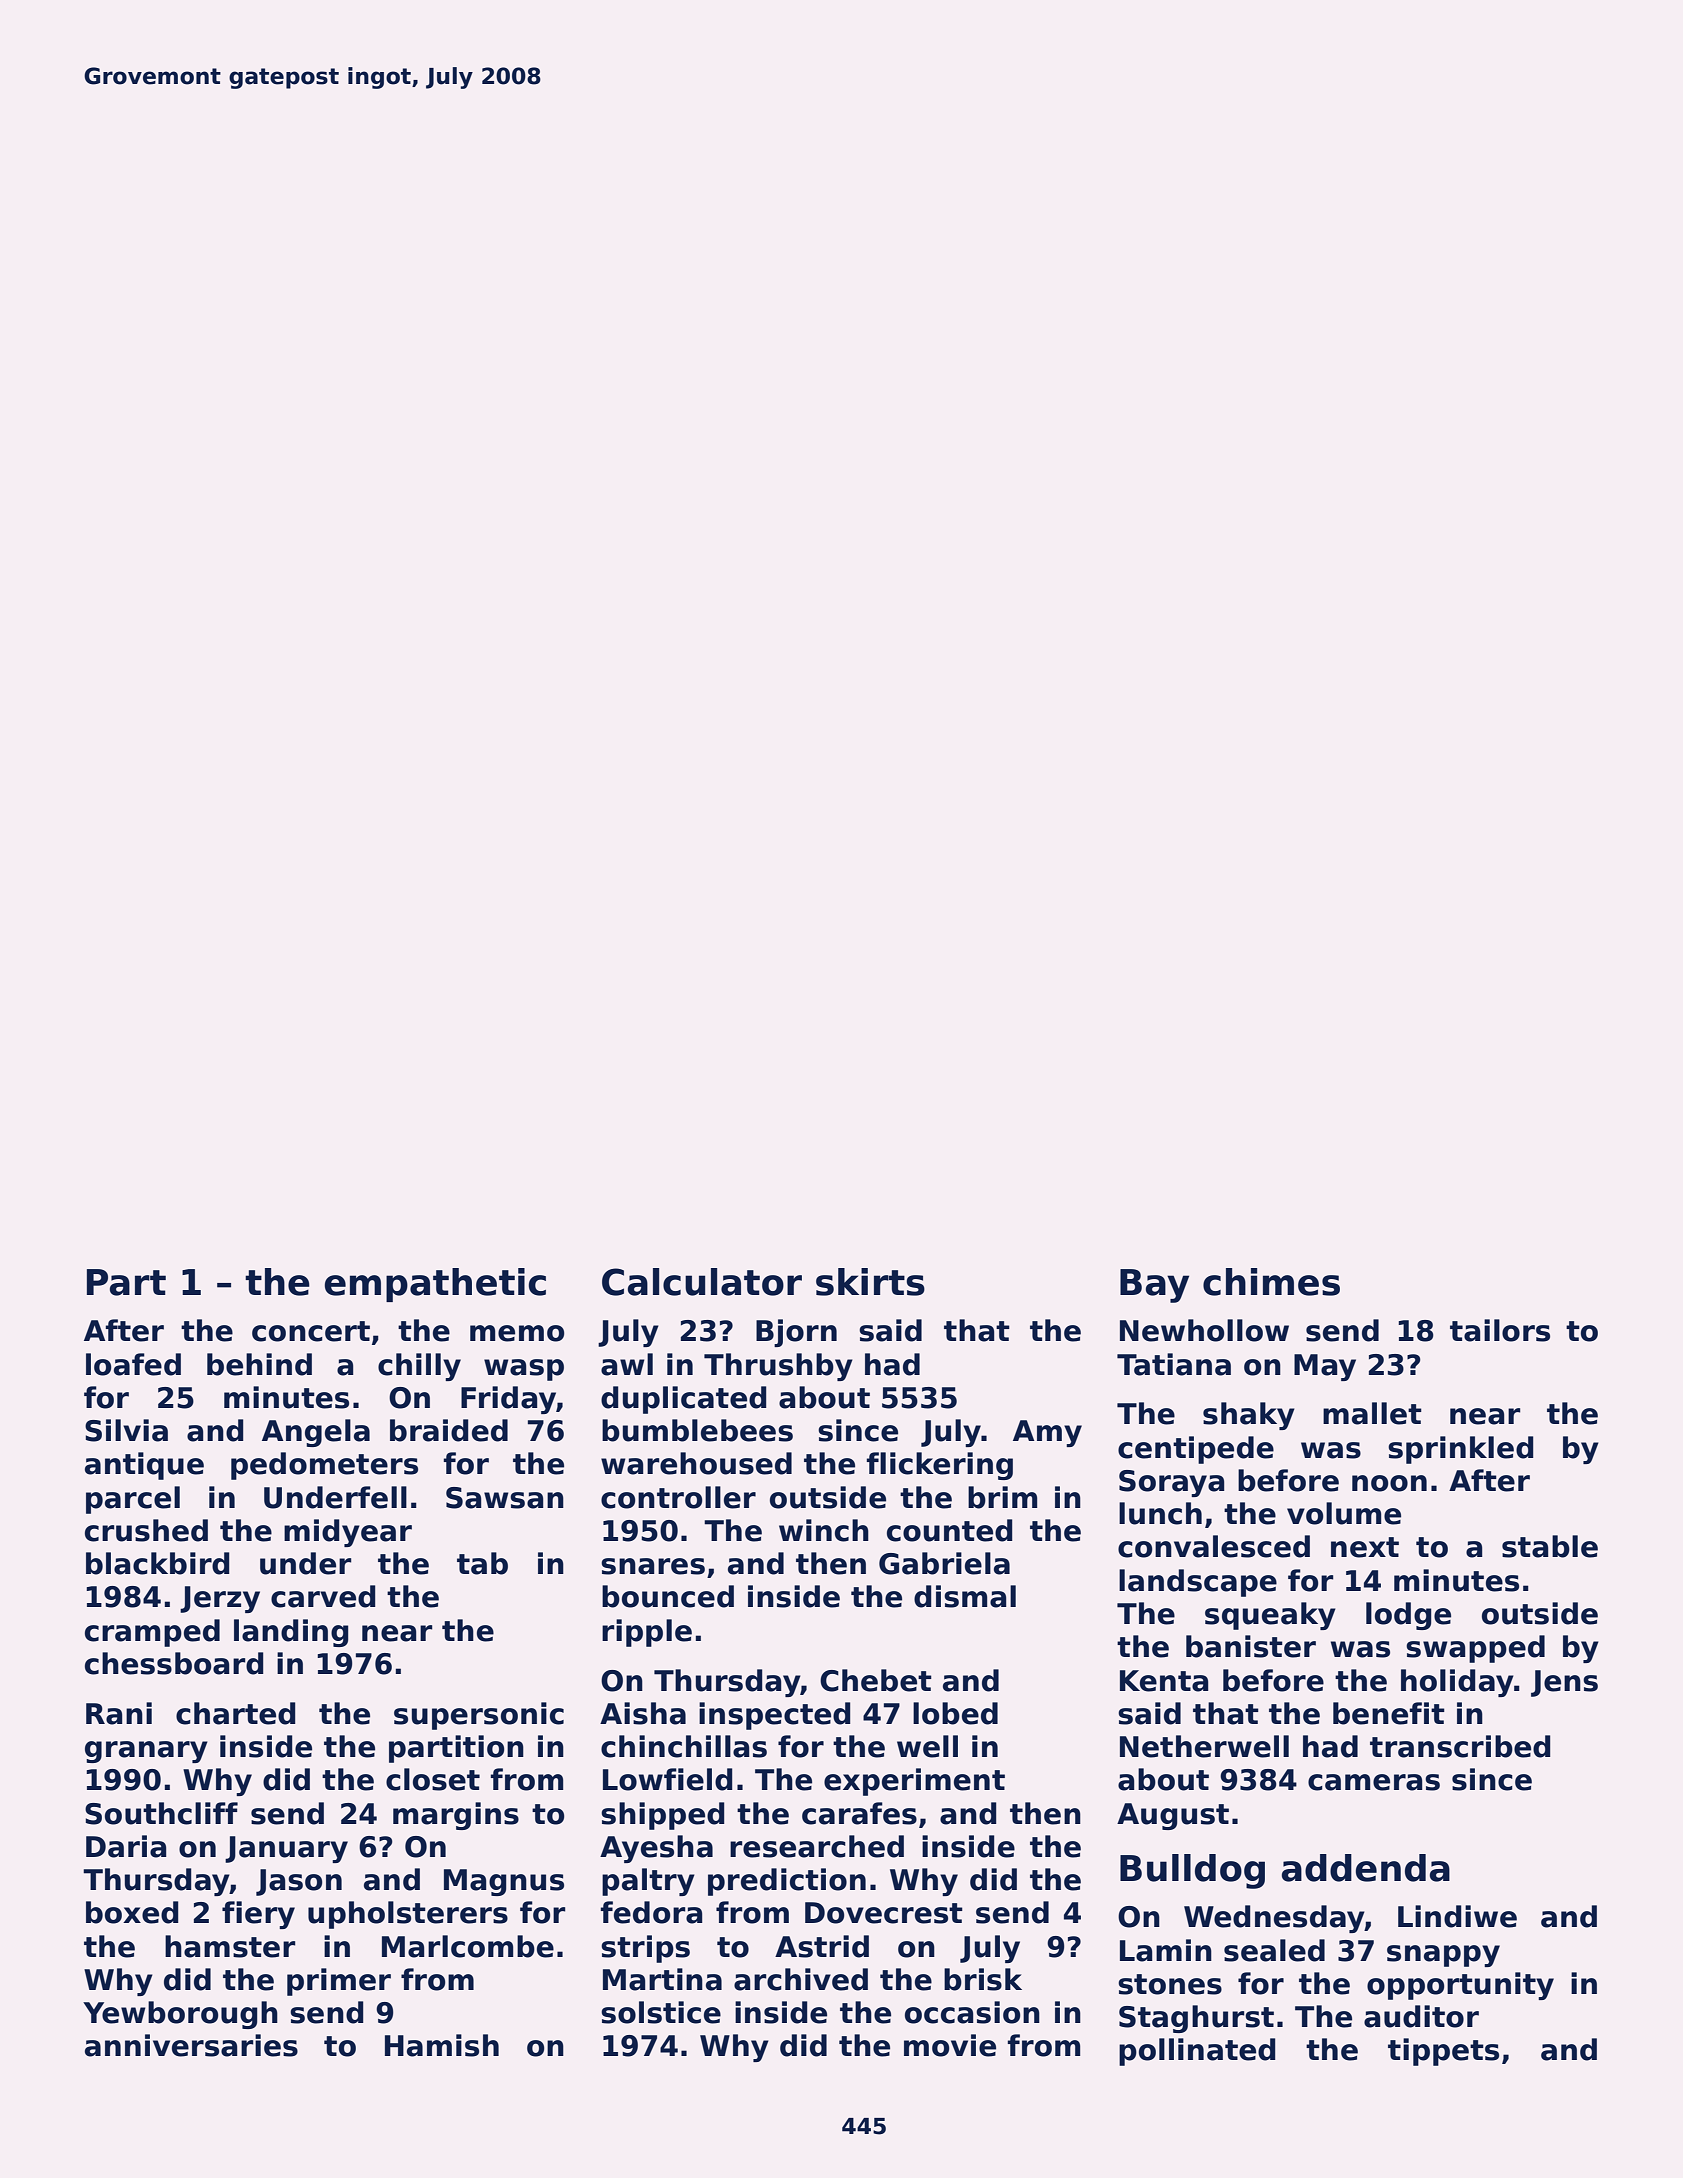 The image size is (1683, 2178). I want to click on archived, so click(801, 1979).
